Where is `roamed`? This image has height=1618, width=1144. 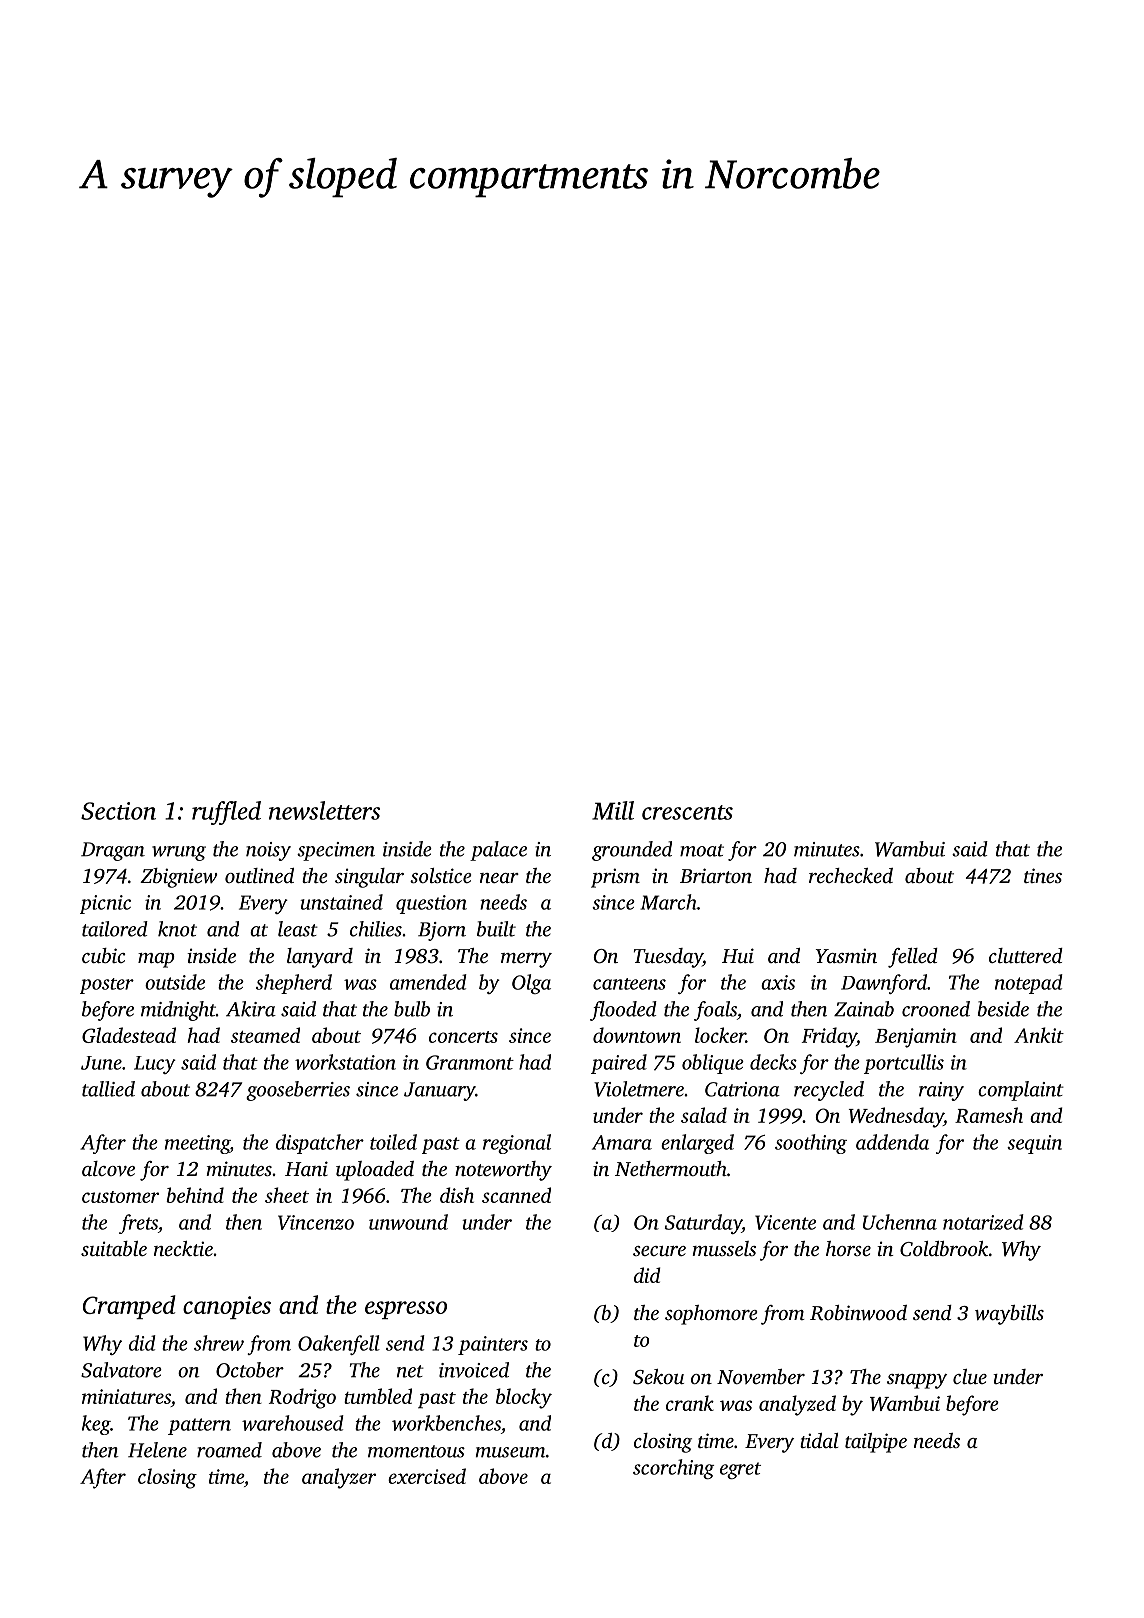 roamed is located at coordinates (229, 1450).
